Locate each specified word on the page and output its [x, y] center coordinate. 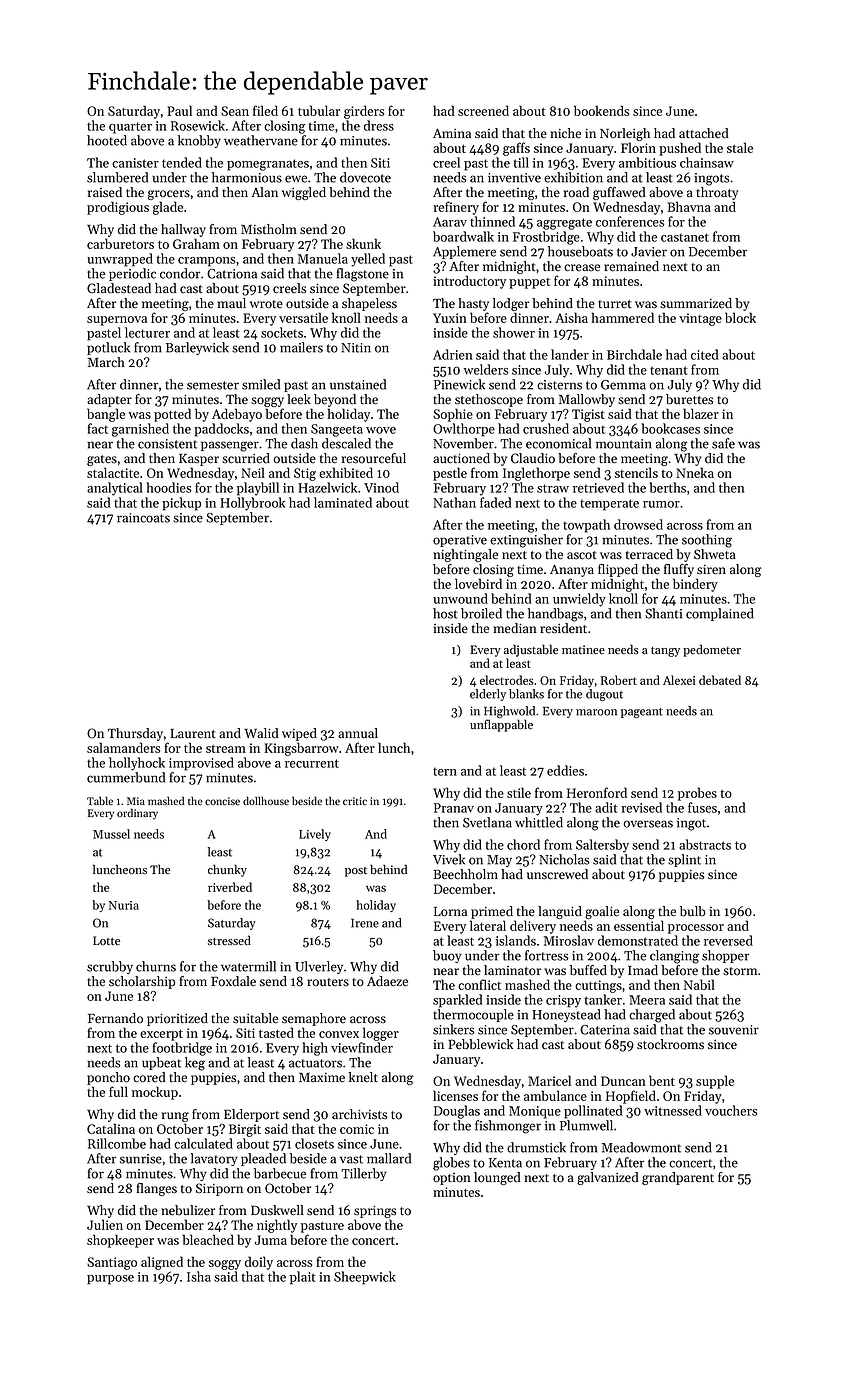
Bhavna [689, 206]
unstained [358, 384]
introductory [469, 282]
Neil [253, 472]
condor [180, 273]
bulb [693, 911]
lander [570, 354]
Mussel [111, 834]
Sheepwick [365, 1278]
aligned [162, 1263]
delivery [533, 927]
